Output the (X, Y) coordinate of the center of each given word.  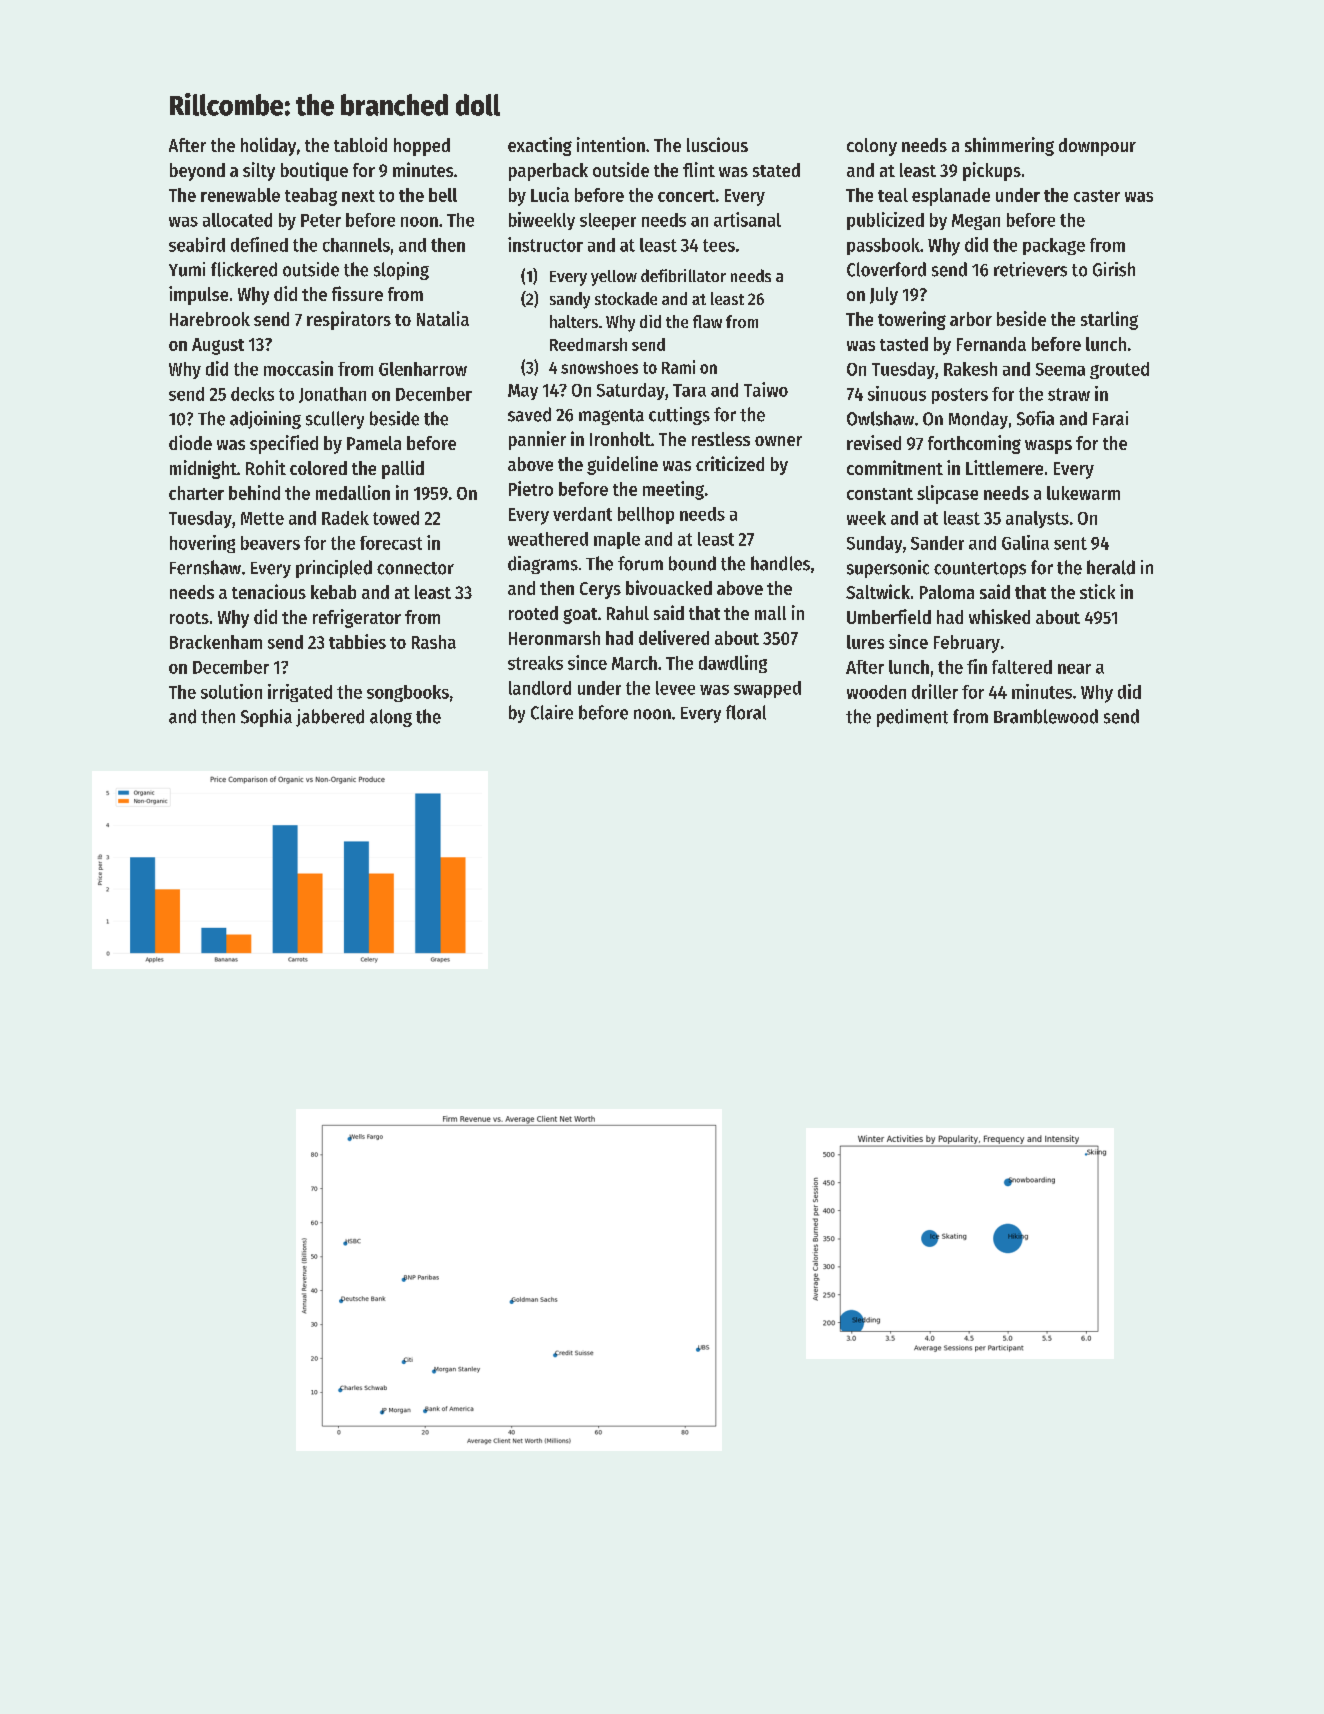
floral (746, 712)
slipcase (947, 494)
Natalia (443, 318)
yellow (614, 278)
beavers (270, 543)
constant (880, 494)
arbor (971, 319)
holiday (268, 146)
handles (780, 563)
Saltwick (878, 591)
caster (1097, 196)
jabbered (330, 718)
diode (190, 442)
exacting (540, 146)
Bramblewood (1046, 716)
